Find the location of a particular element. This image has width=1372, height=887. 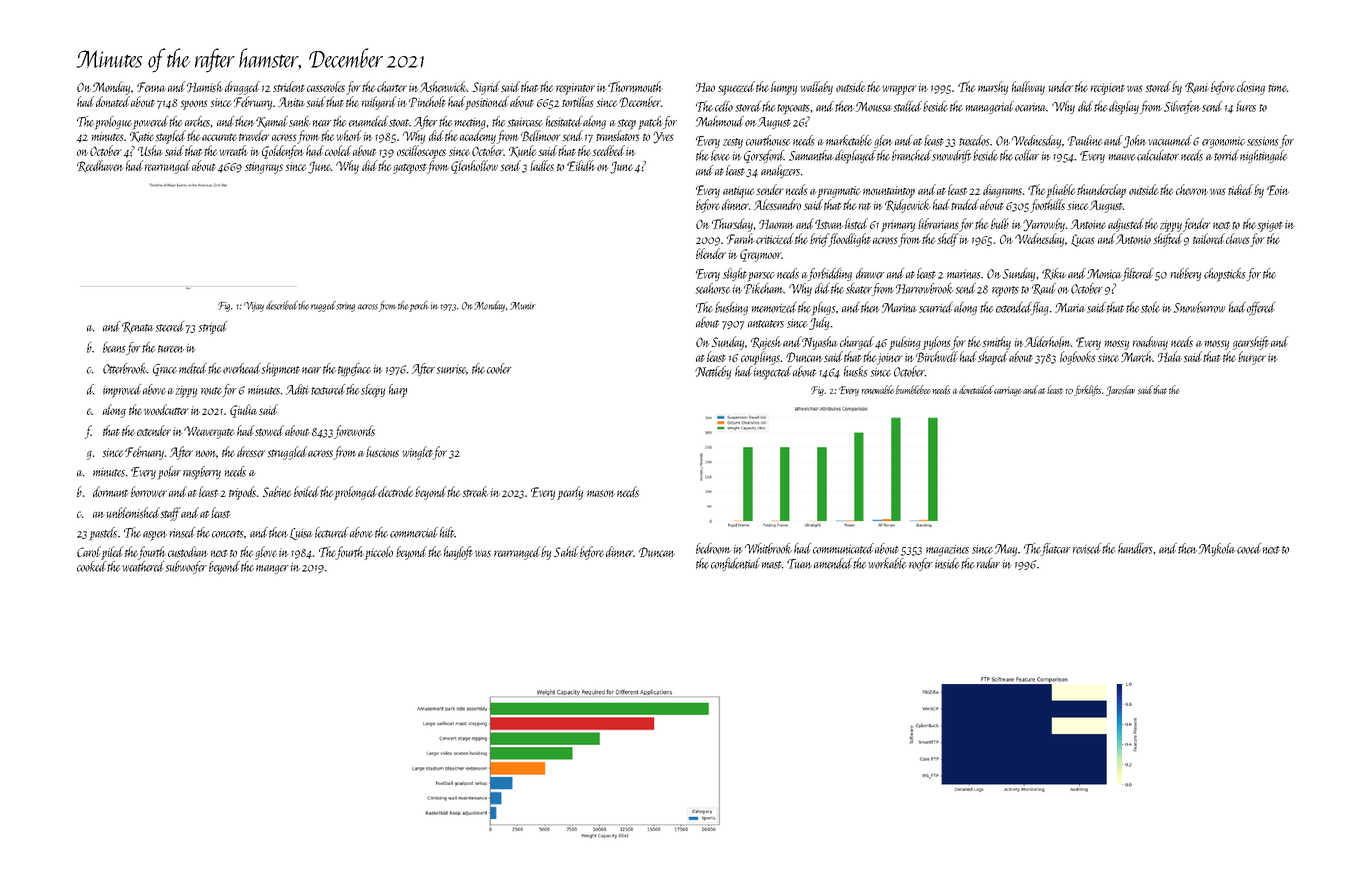

raspberry is located at coordinates (202, 473).
